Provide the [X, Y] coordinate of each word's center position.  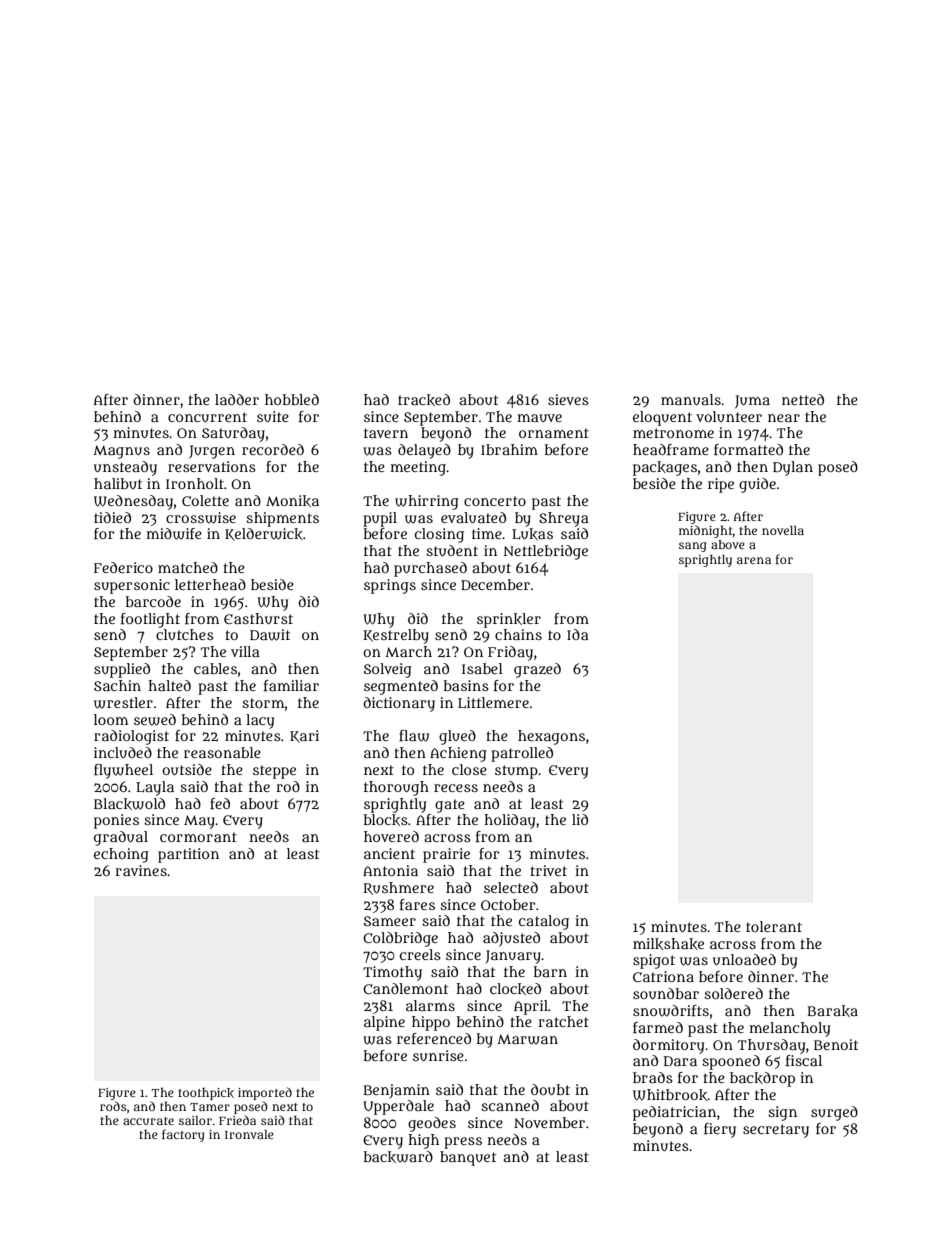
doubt [550, 1089]
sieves [568, 399]
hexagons [551, 737]
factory [183, 1135]
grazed [537, 670]
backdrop [762, 1079]
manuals [691, 399]
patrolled [522, 754]
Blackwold [129, 804]
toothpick [206, 1094]
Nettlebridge [545, 552]
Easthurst [258, 618]
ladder [237, 399]
